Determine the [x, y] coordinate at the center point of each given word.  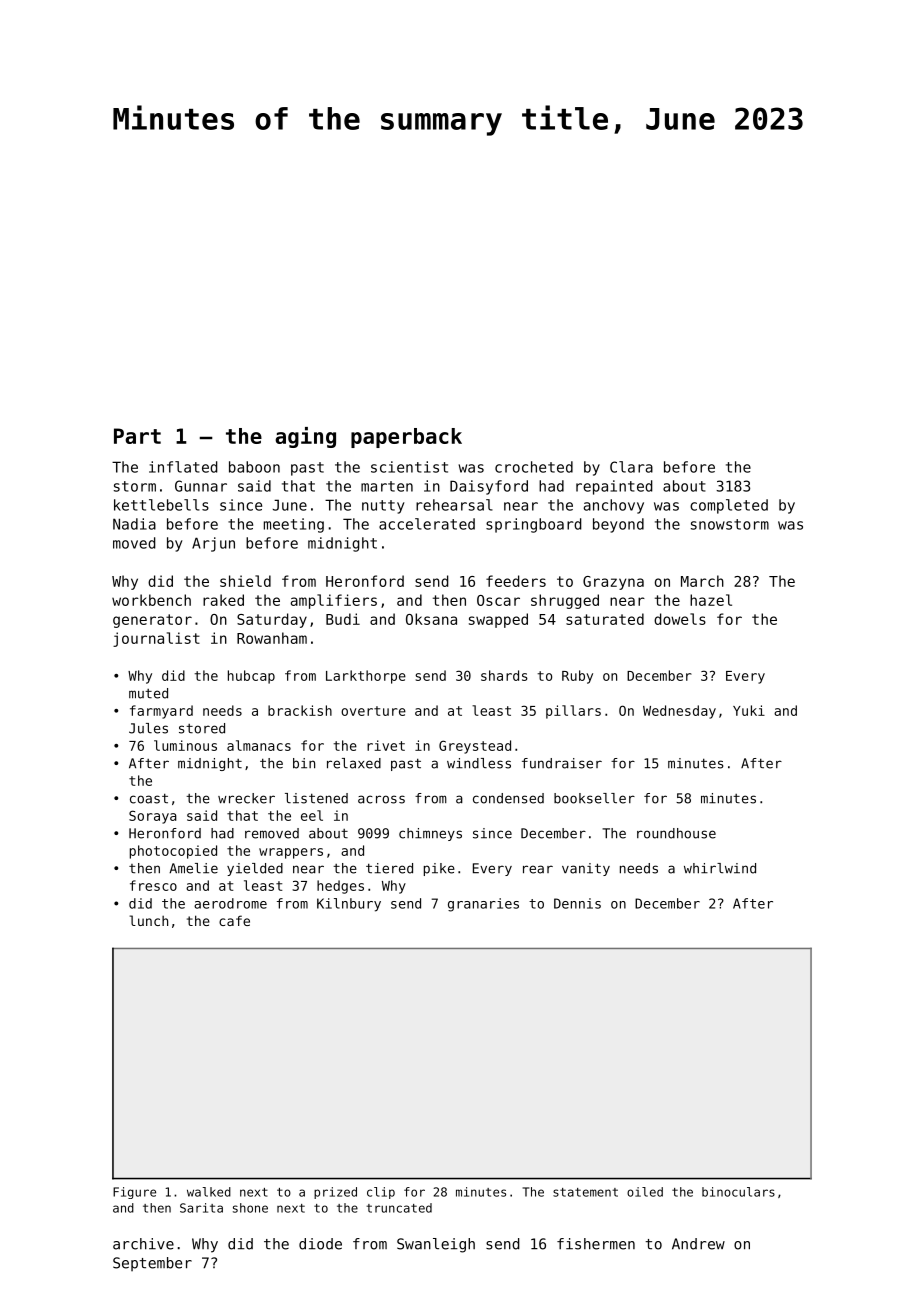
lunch [149, 920]
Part [137, 436]
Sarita [201, 1208]
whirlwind [720, 868]
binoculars [738, 1192]
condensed [508, 798]
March [702, 581]
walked [209, 1192]
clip [381, 1193]
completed [729, 506]
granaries [483, 905]
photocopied [173, 852]
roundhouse [676, 833]
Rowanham [272, 638]
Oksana [431, 619]
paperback [406, 438]
